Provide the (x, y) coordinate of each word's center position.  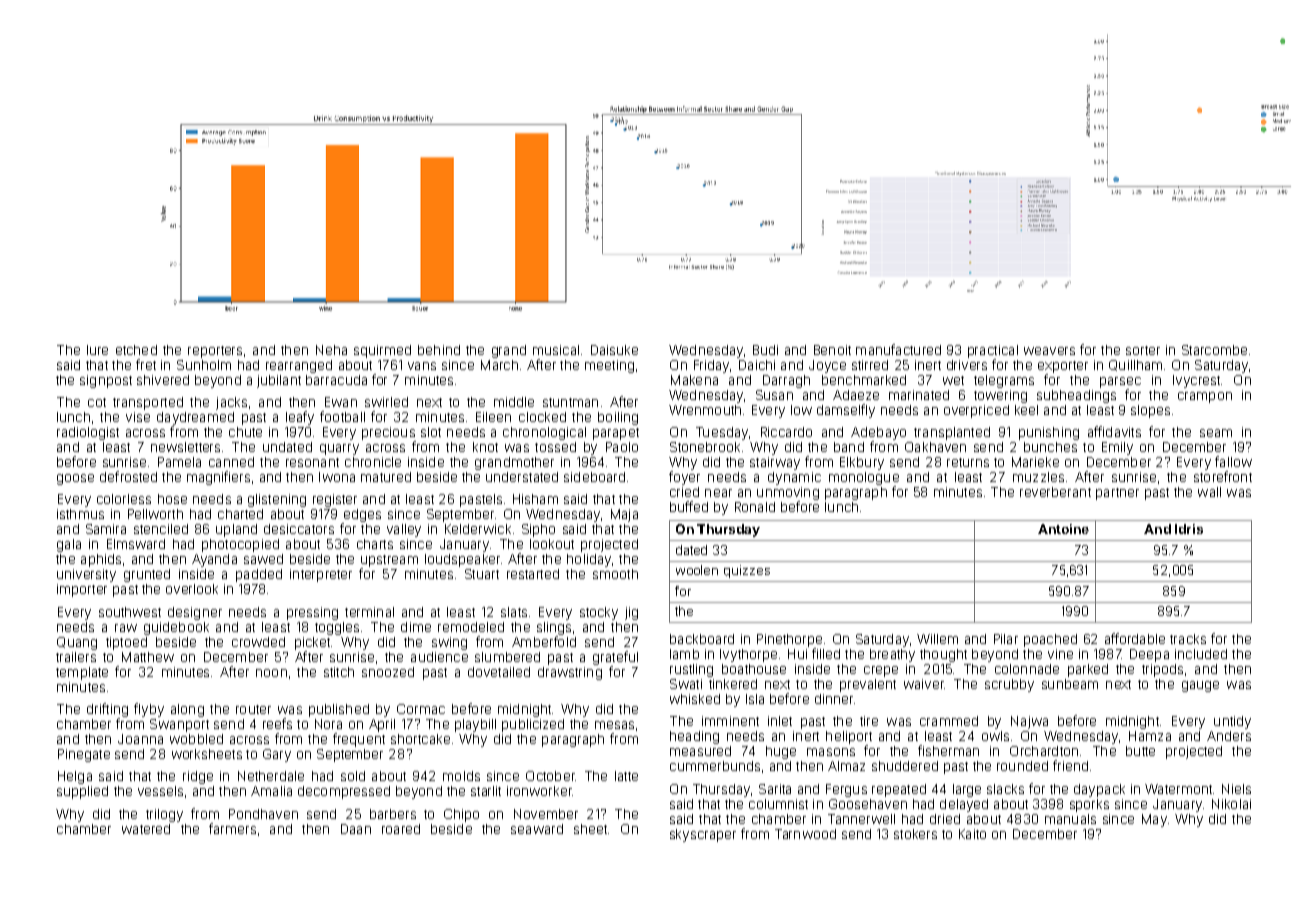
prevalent (868, 685)
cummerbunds (715, 766)
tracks (1188, 639)
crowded (258, 642)
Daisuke (614, 350)
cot (97, 402)
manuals (1070, 819)
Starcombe (1214, 350)
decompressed (344, 792)
